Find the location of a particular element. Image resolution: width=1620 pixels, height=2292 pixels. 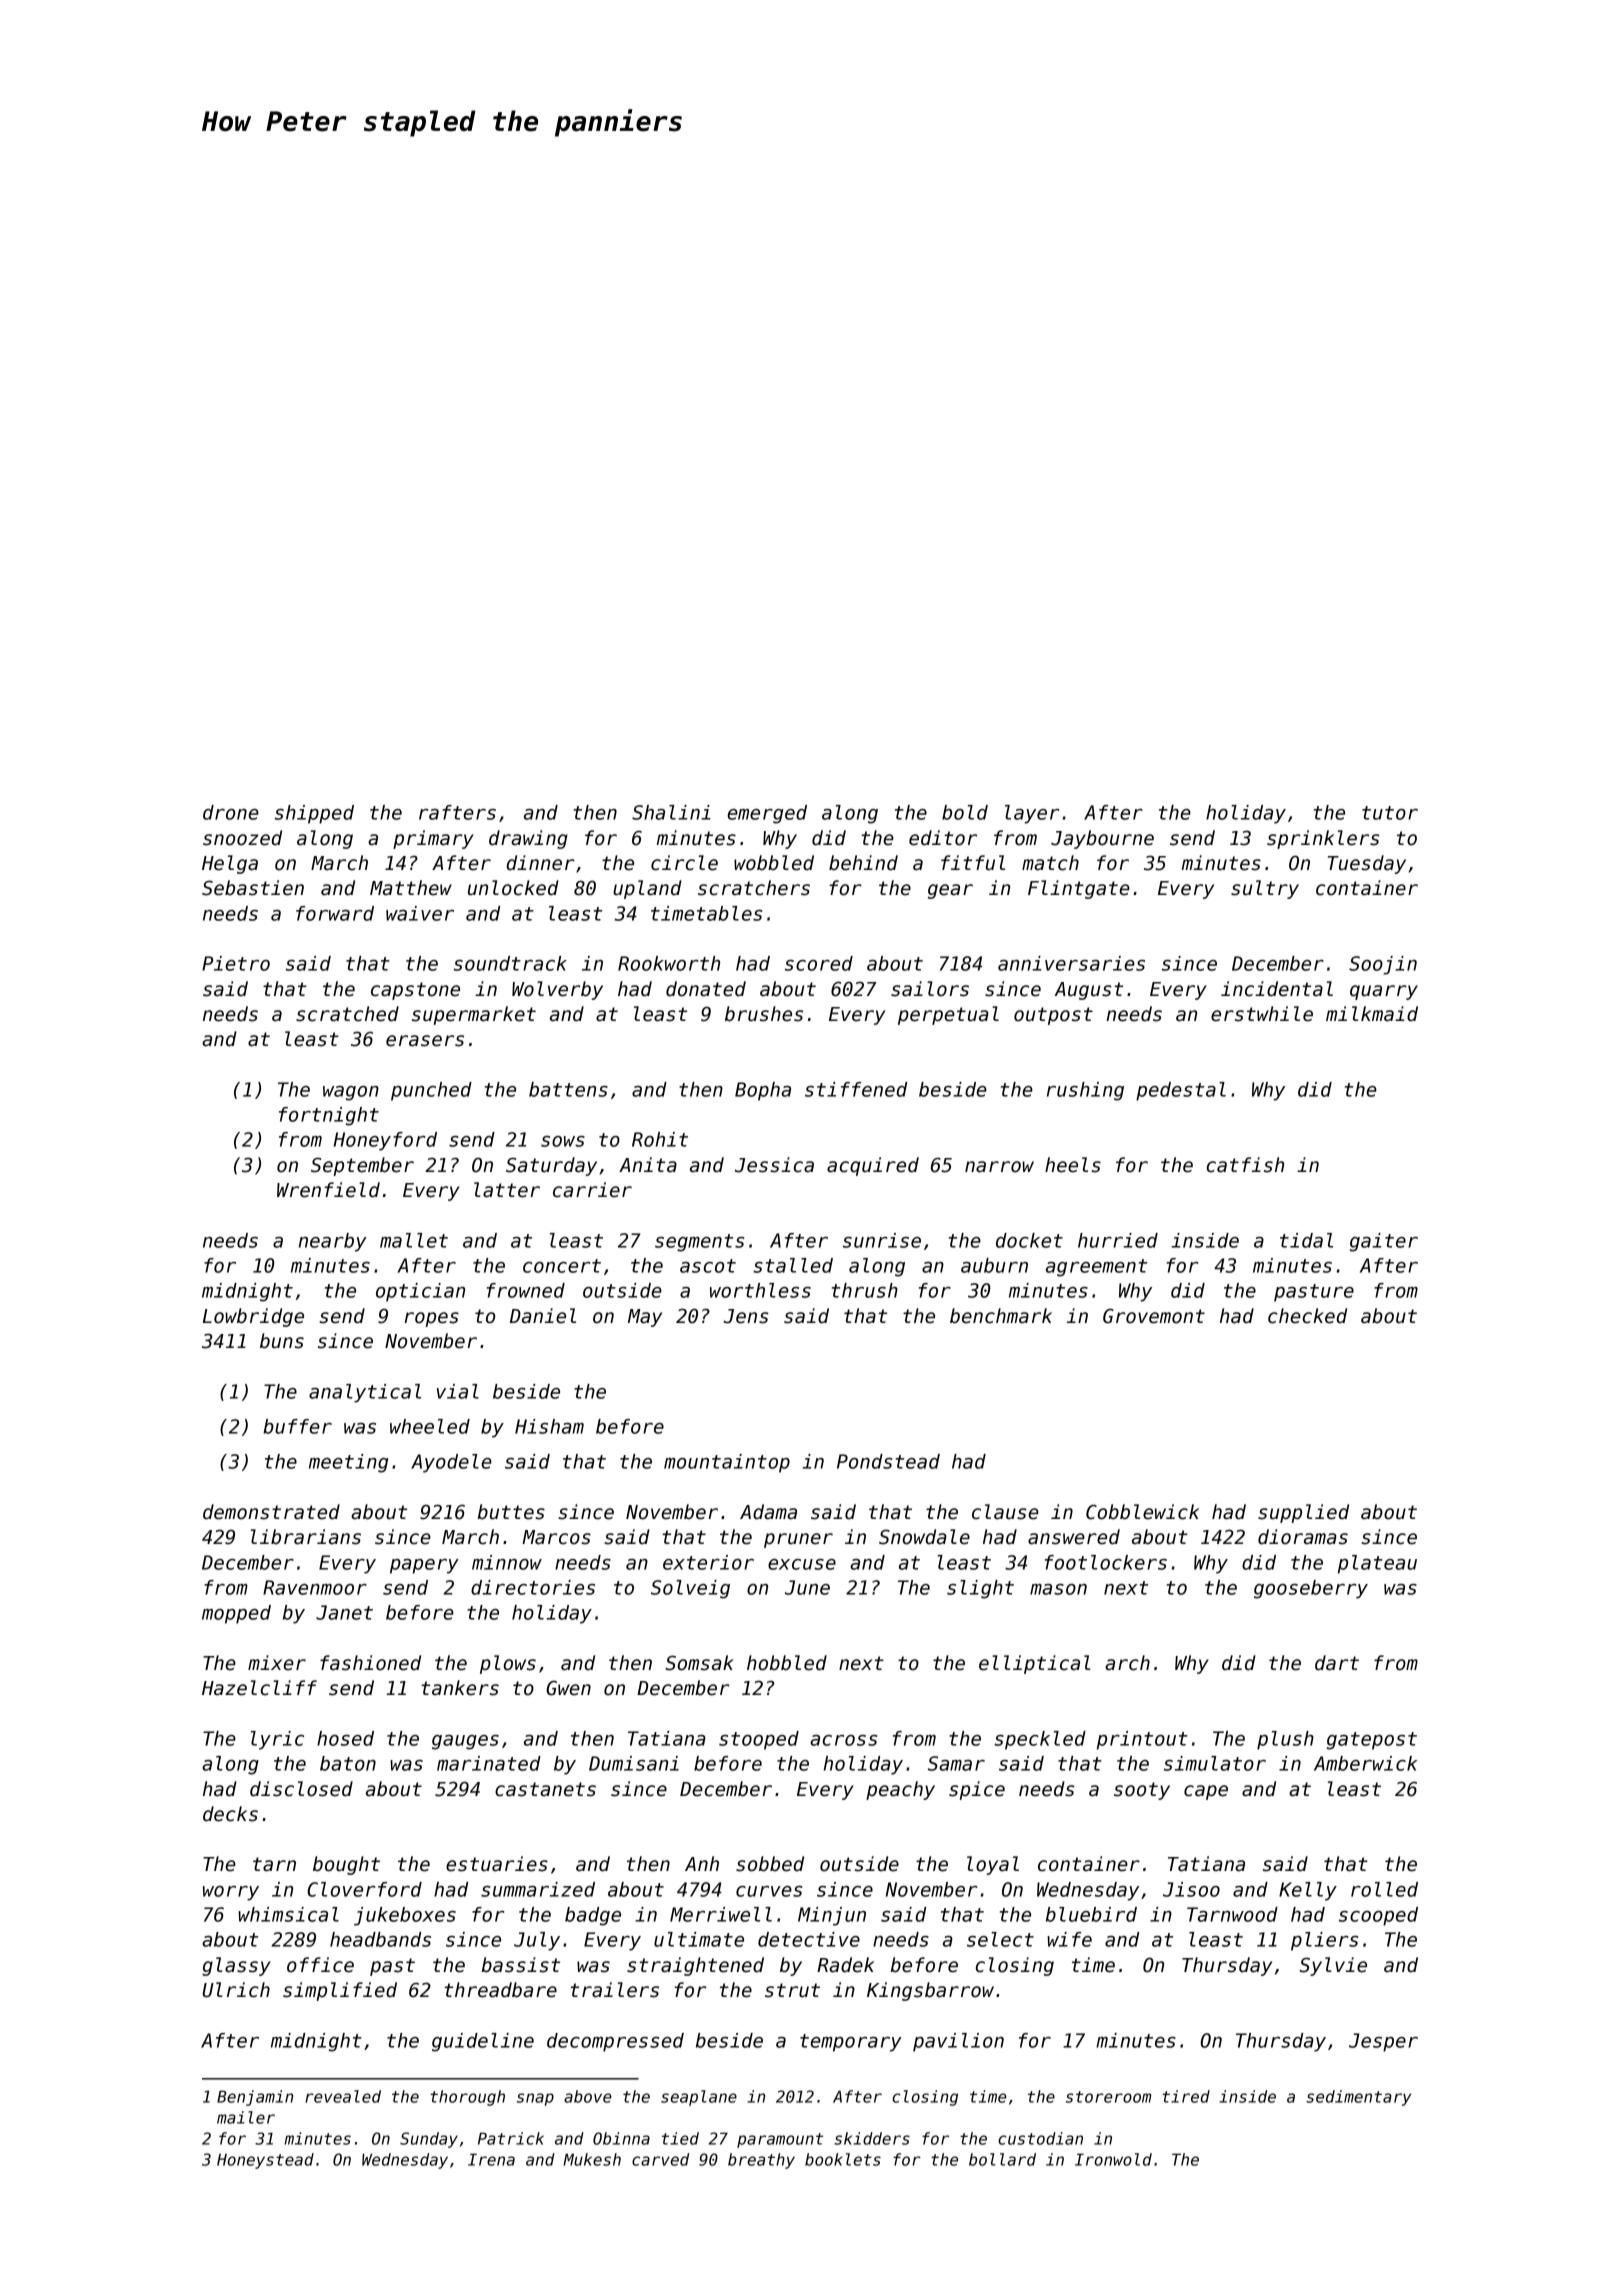

tutor is located at coordinates (1390, 813).
